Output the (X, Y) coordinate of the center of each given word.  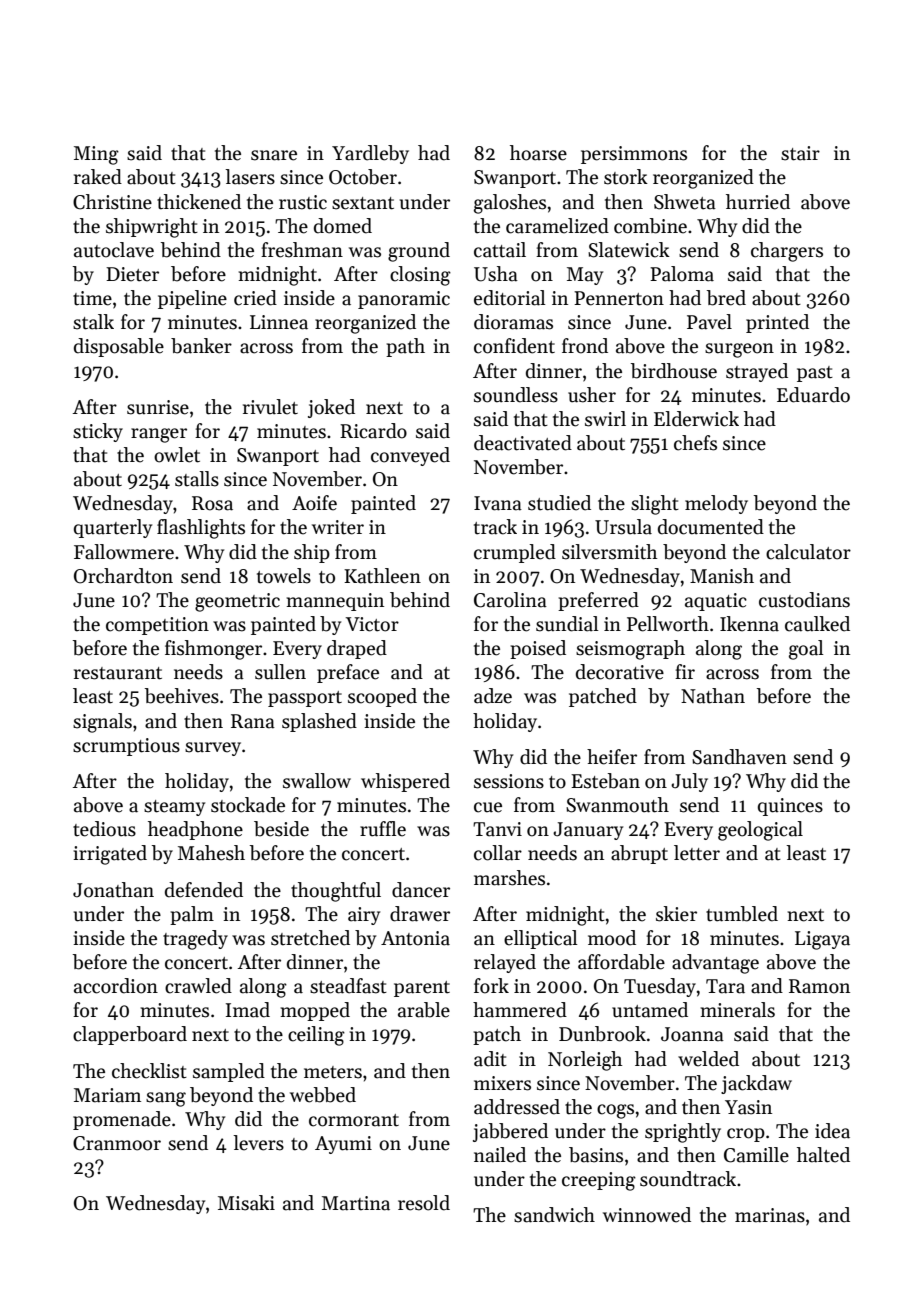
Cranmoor (117, 1143)
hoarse (538, 153)
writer (338, 527)
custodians (804, 600)
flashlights (201, 529)
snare (274, 155)
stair (800, 153)
